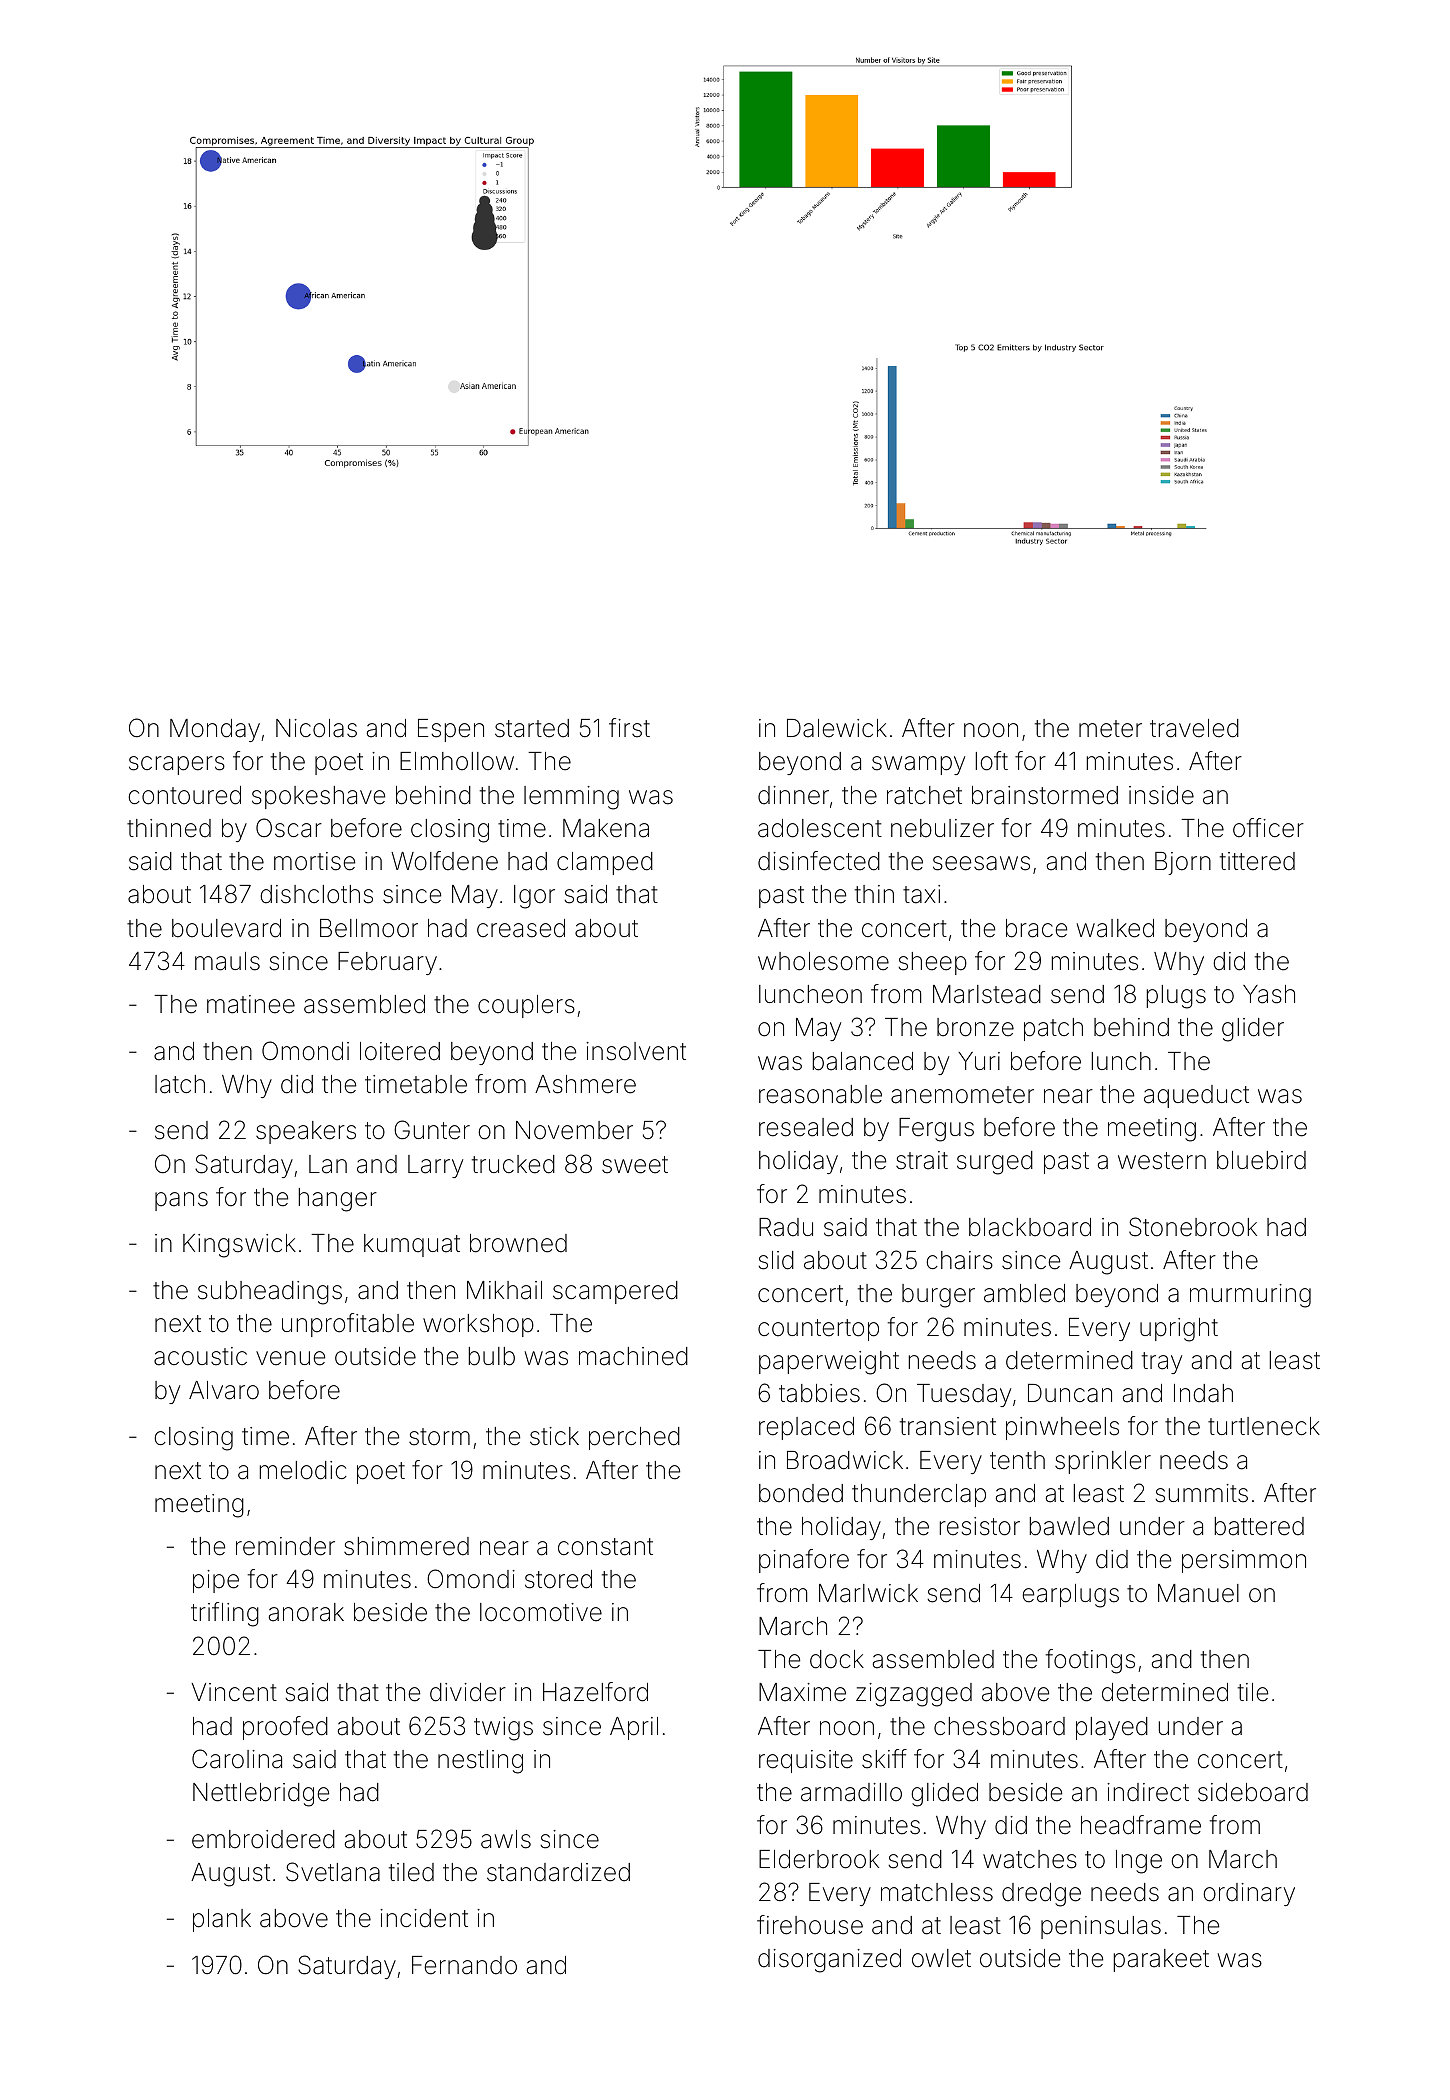 Image resolution: width=1450 pixels, height=2100 pixels. Describe the element at coordinates (222, 1920) in the screenshot. I see `plank` at that location.
